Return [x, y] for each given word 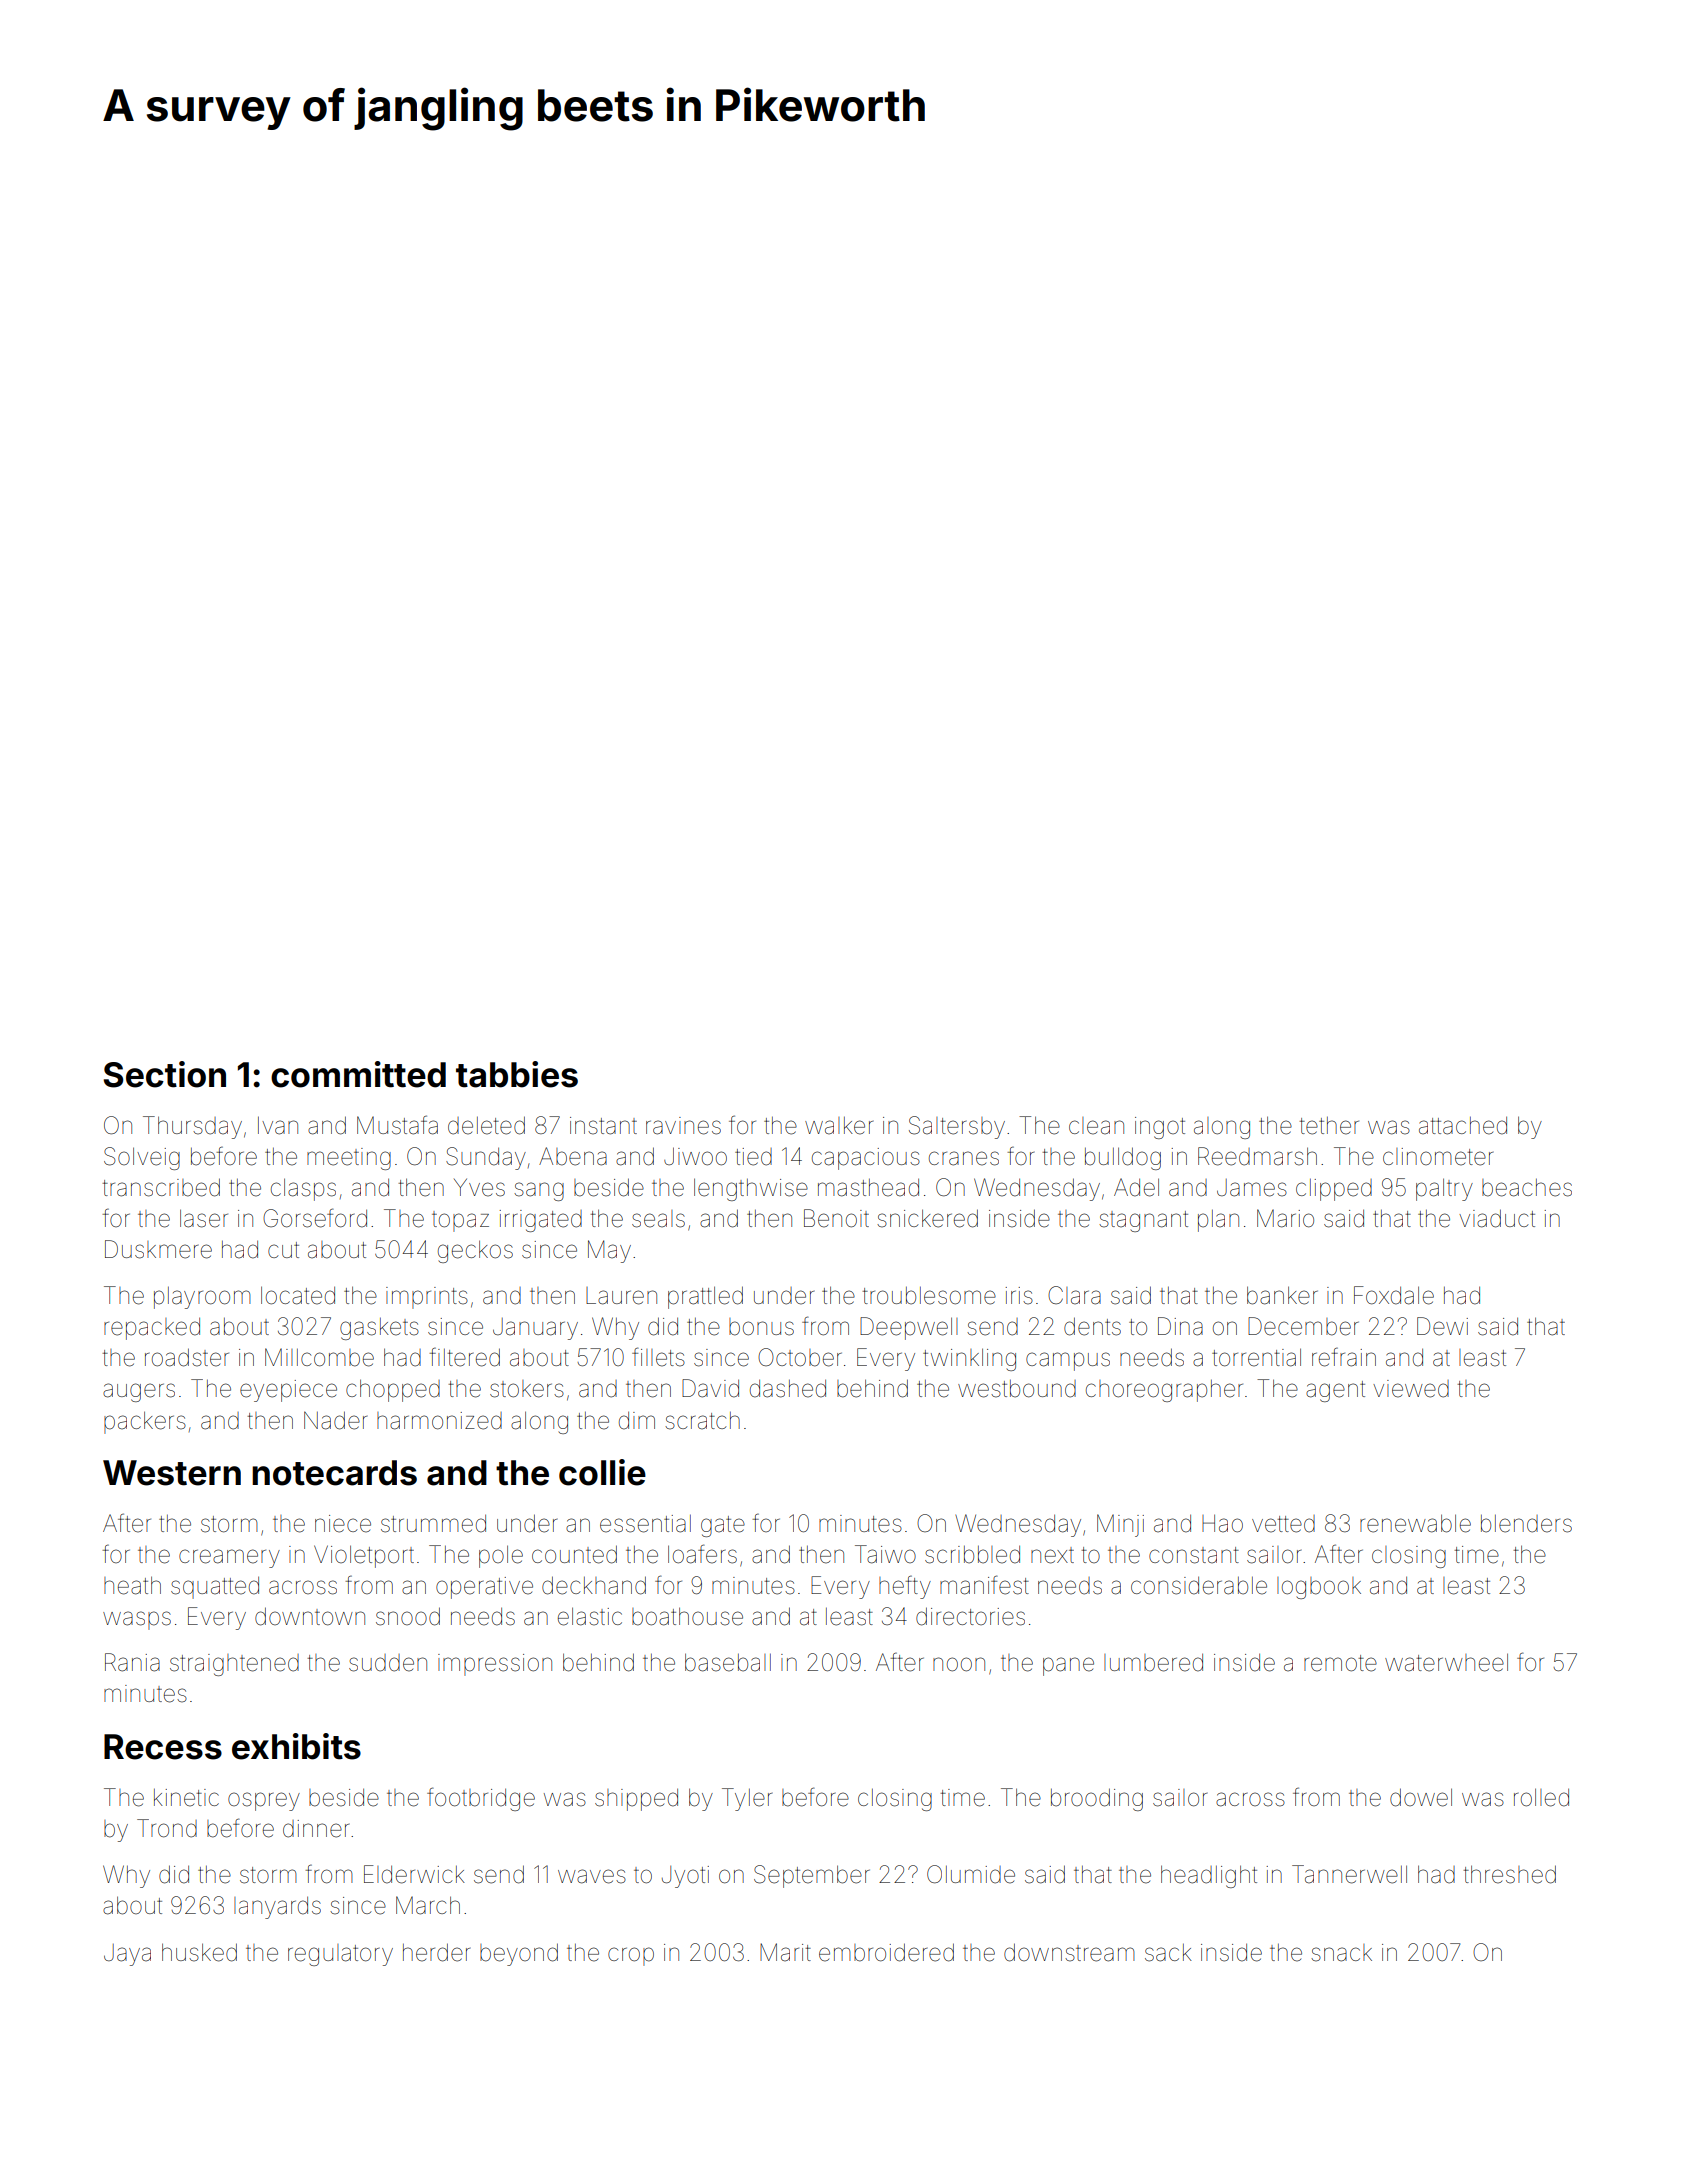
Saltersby [957, 1127]
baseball [728, 1662]
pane [1068, 1666]
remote [1340, 1663]
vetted [1283, 1524]
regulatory [340, 1955]
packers [145, 1422]
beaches [1527, 1188]
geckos [475, 1251]
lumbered [1153, 1663]
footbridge [481, 1799]
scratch [702, 1421]
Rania [132, 1662]
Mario [1285, 1218]
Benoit [836, 1218]
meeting [349, 1159]
